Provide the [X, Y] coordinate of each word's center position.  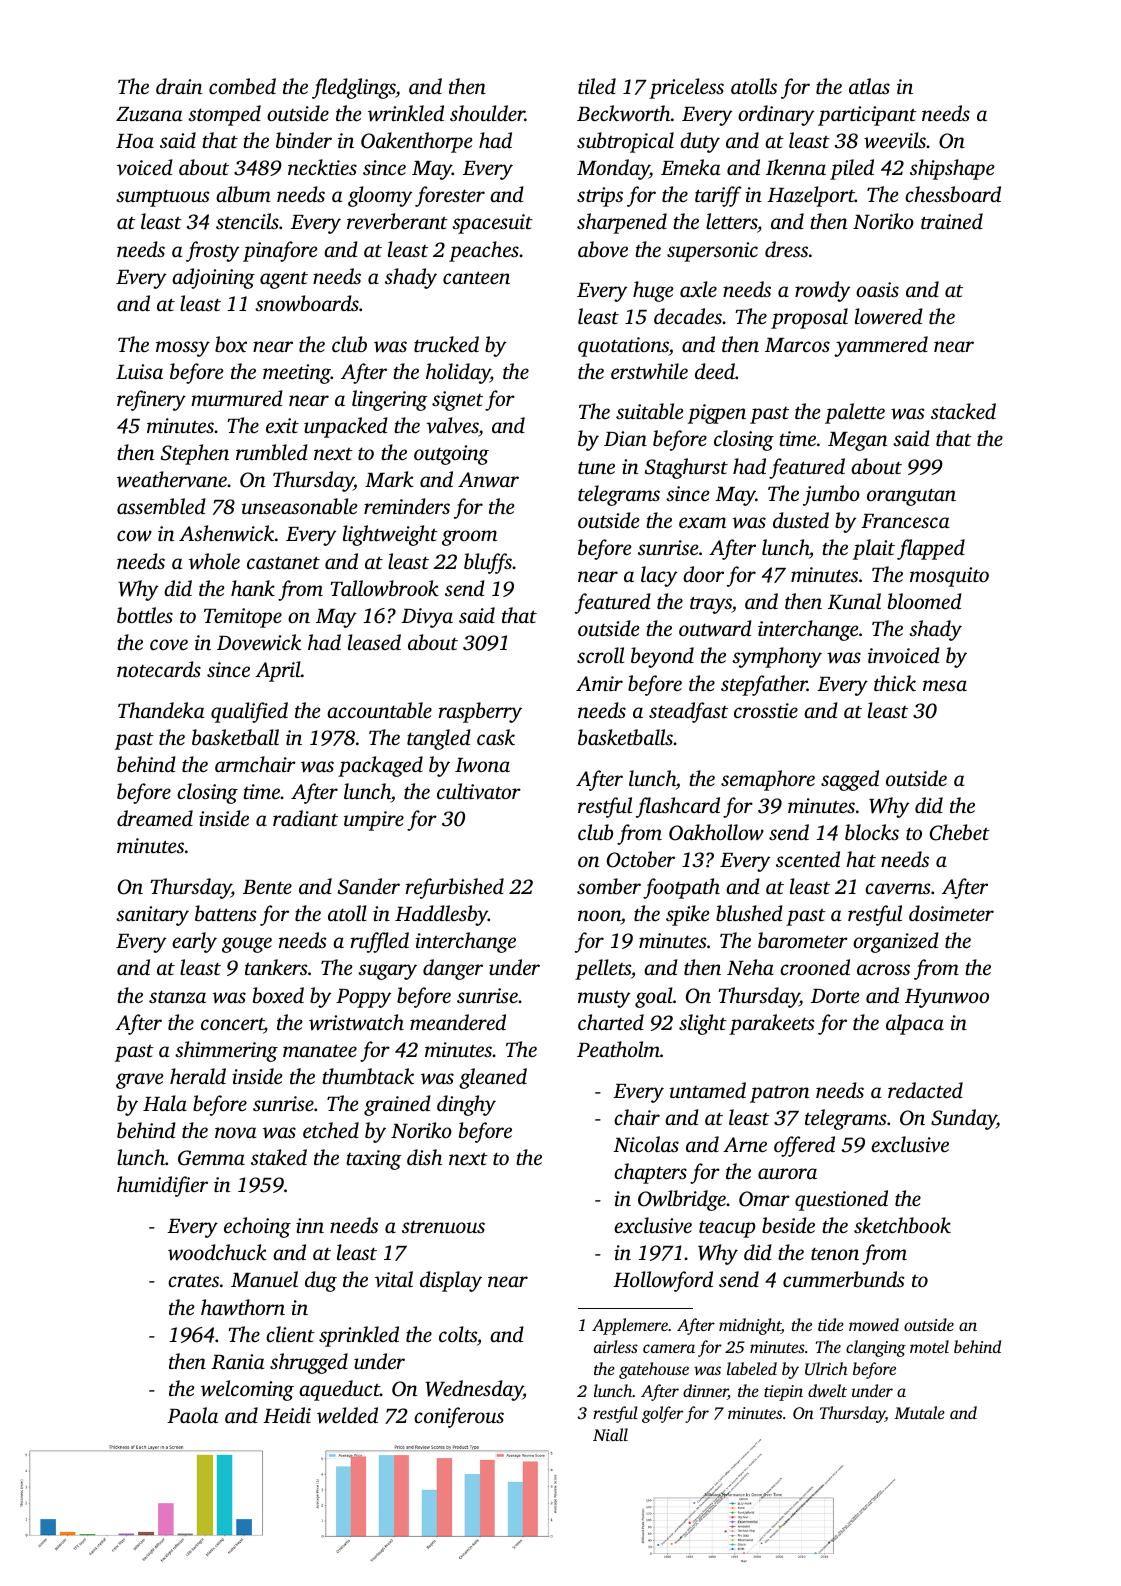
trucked [446, 344]
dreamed [155, 818]
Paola [192, 1415]
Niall [610, 1434]
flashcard [678, 807]
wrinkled [406, 113]
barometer [803, 940]
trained [952, 221]
